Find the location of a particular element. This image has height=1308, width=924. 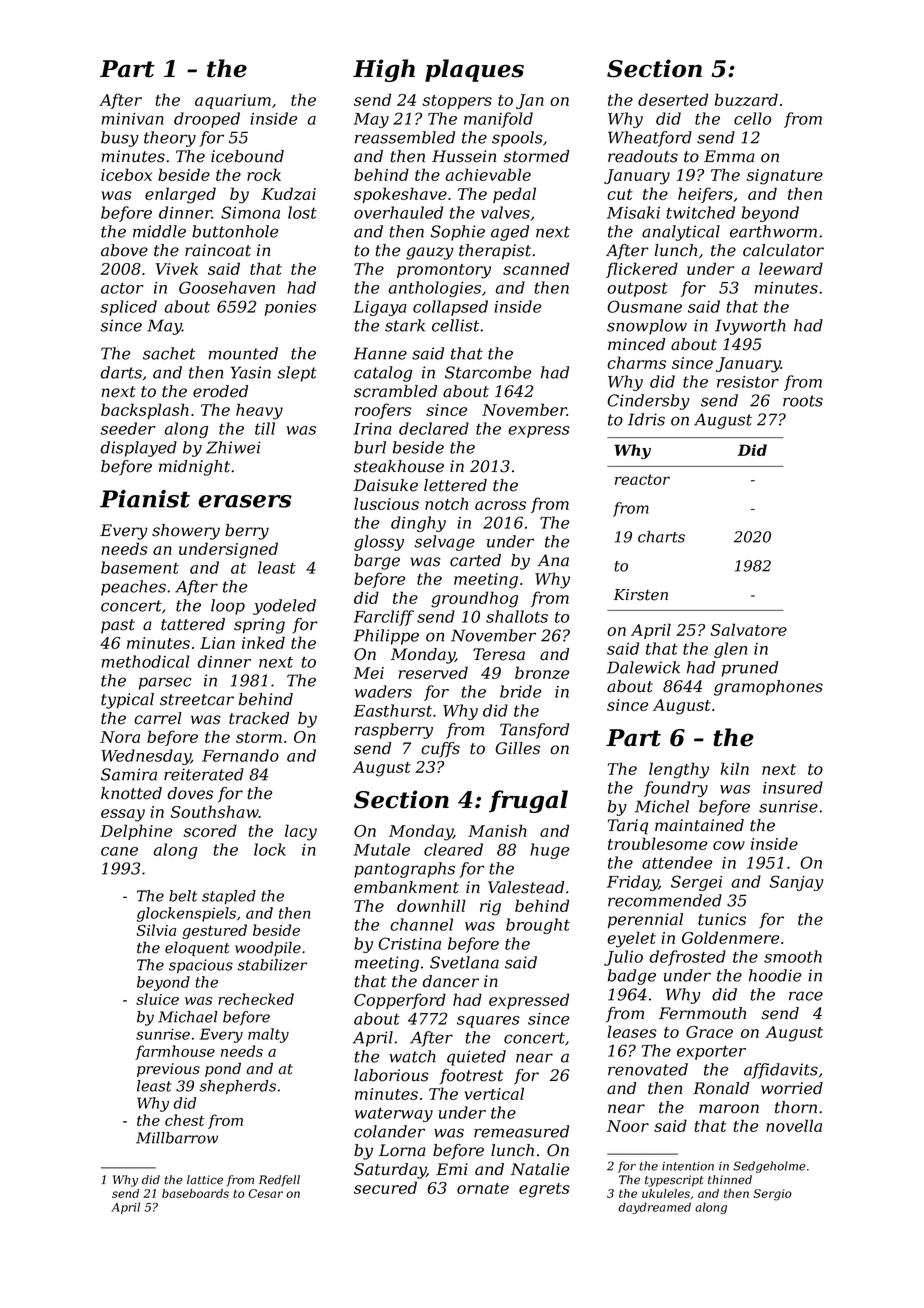

aquarium is located at coordinates (233, 101).
